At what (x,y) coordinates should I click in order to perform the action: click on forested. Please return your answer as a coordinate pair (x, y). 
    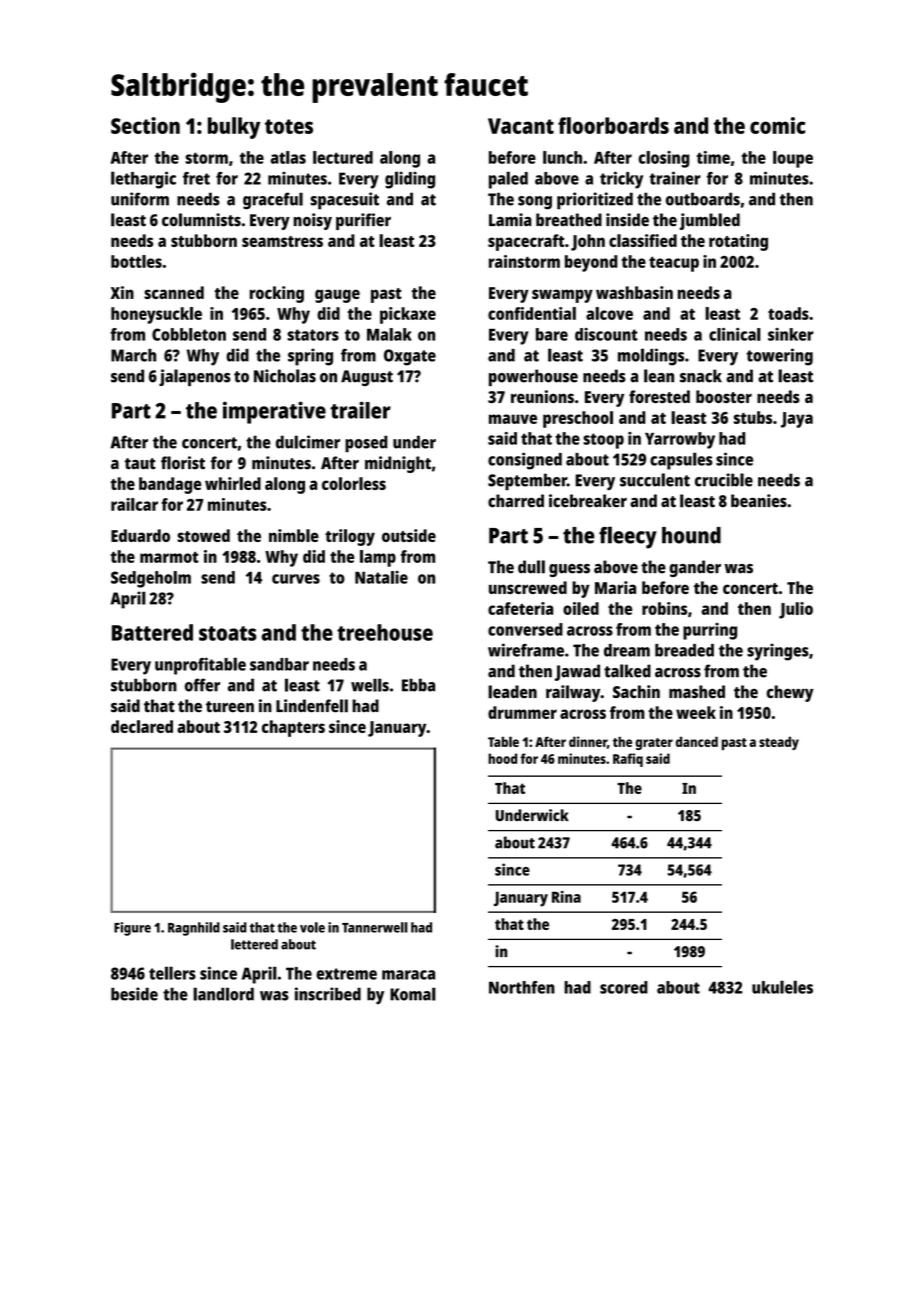
    Looking at the image, I should click on (659, 396).
